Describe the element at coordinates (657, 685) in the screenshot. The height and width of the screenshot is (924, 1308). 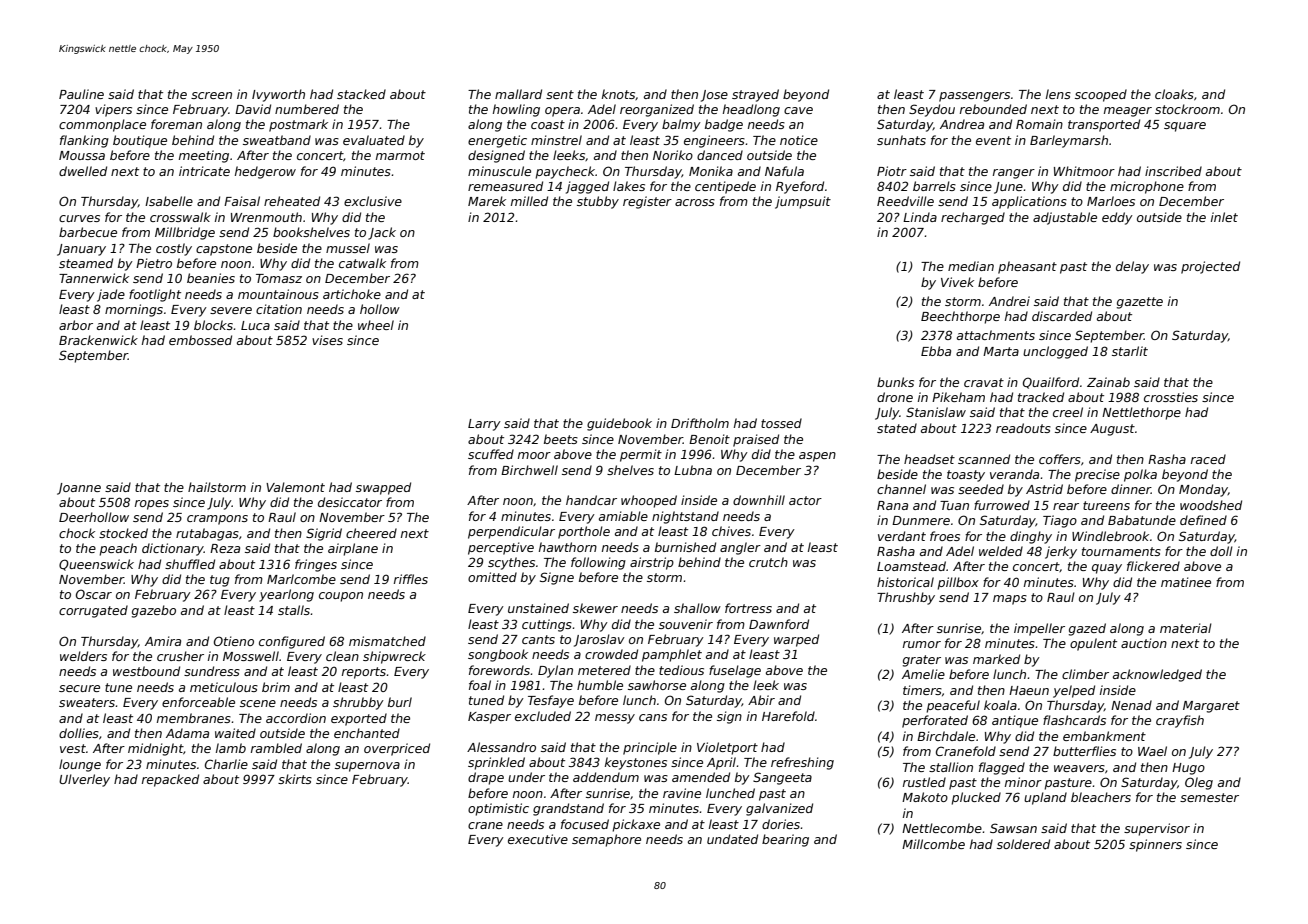
I see `sawhorse` at that location.
